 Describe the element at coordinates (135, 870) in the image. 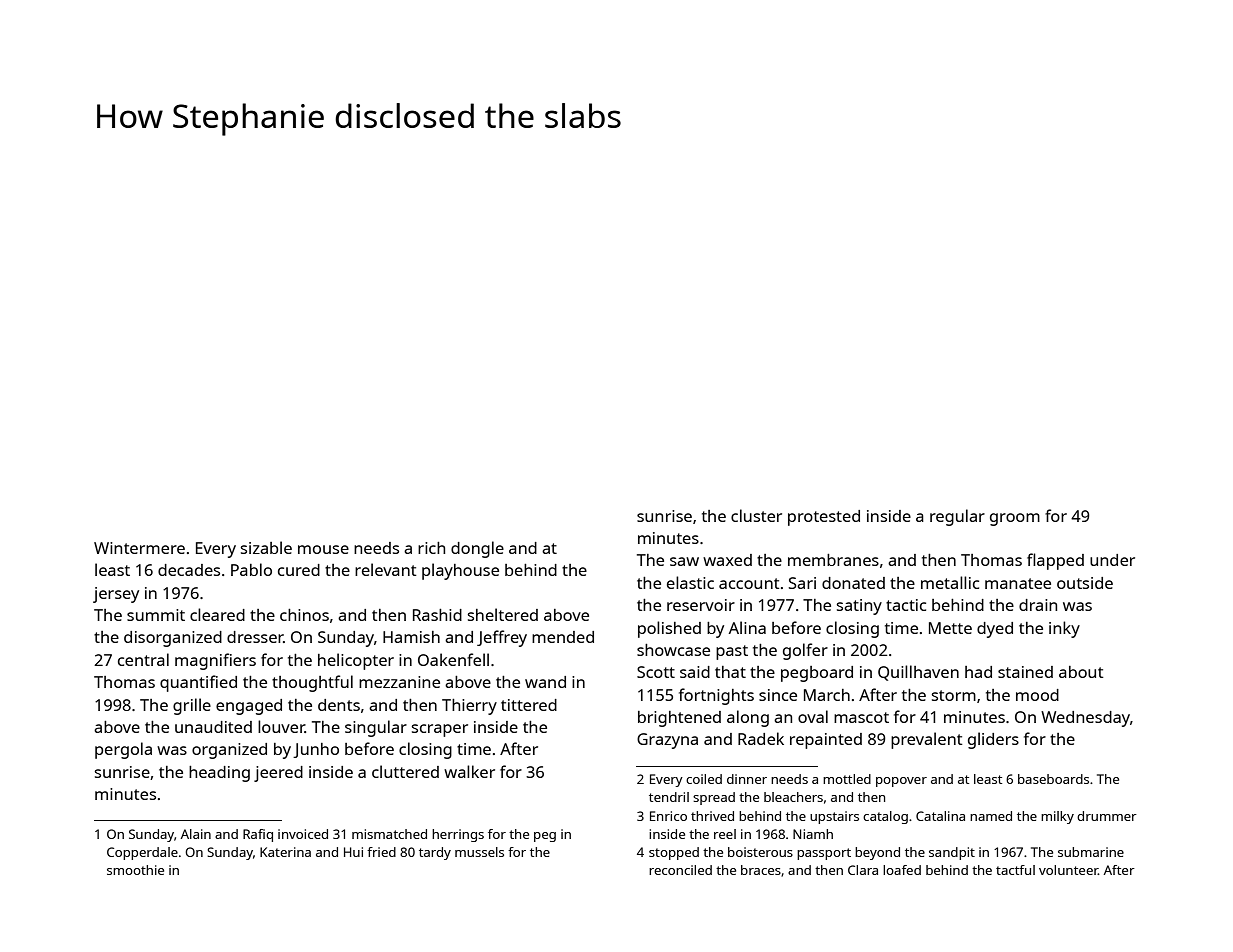

I see `smoothie` at that location.
